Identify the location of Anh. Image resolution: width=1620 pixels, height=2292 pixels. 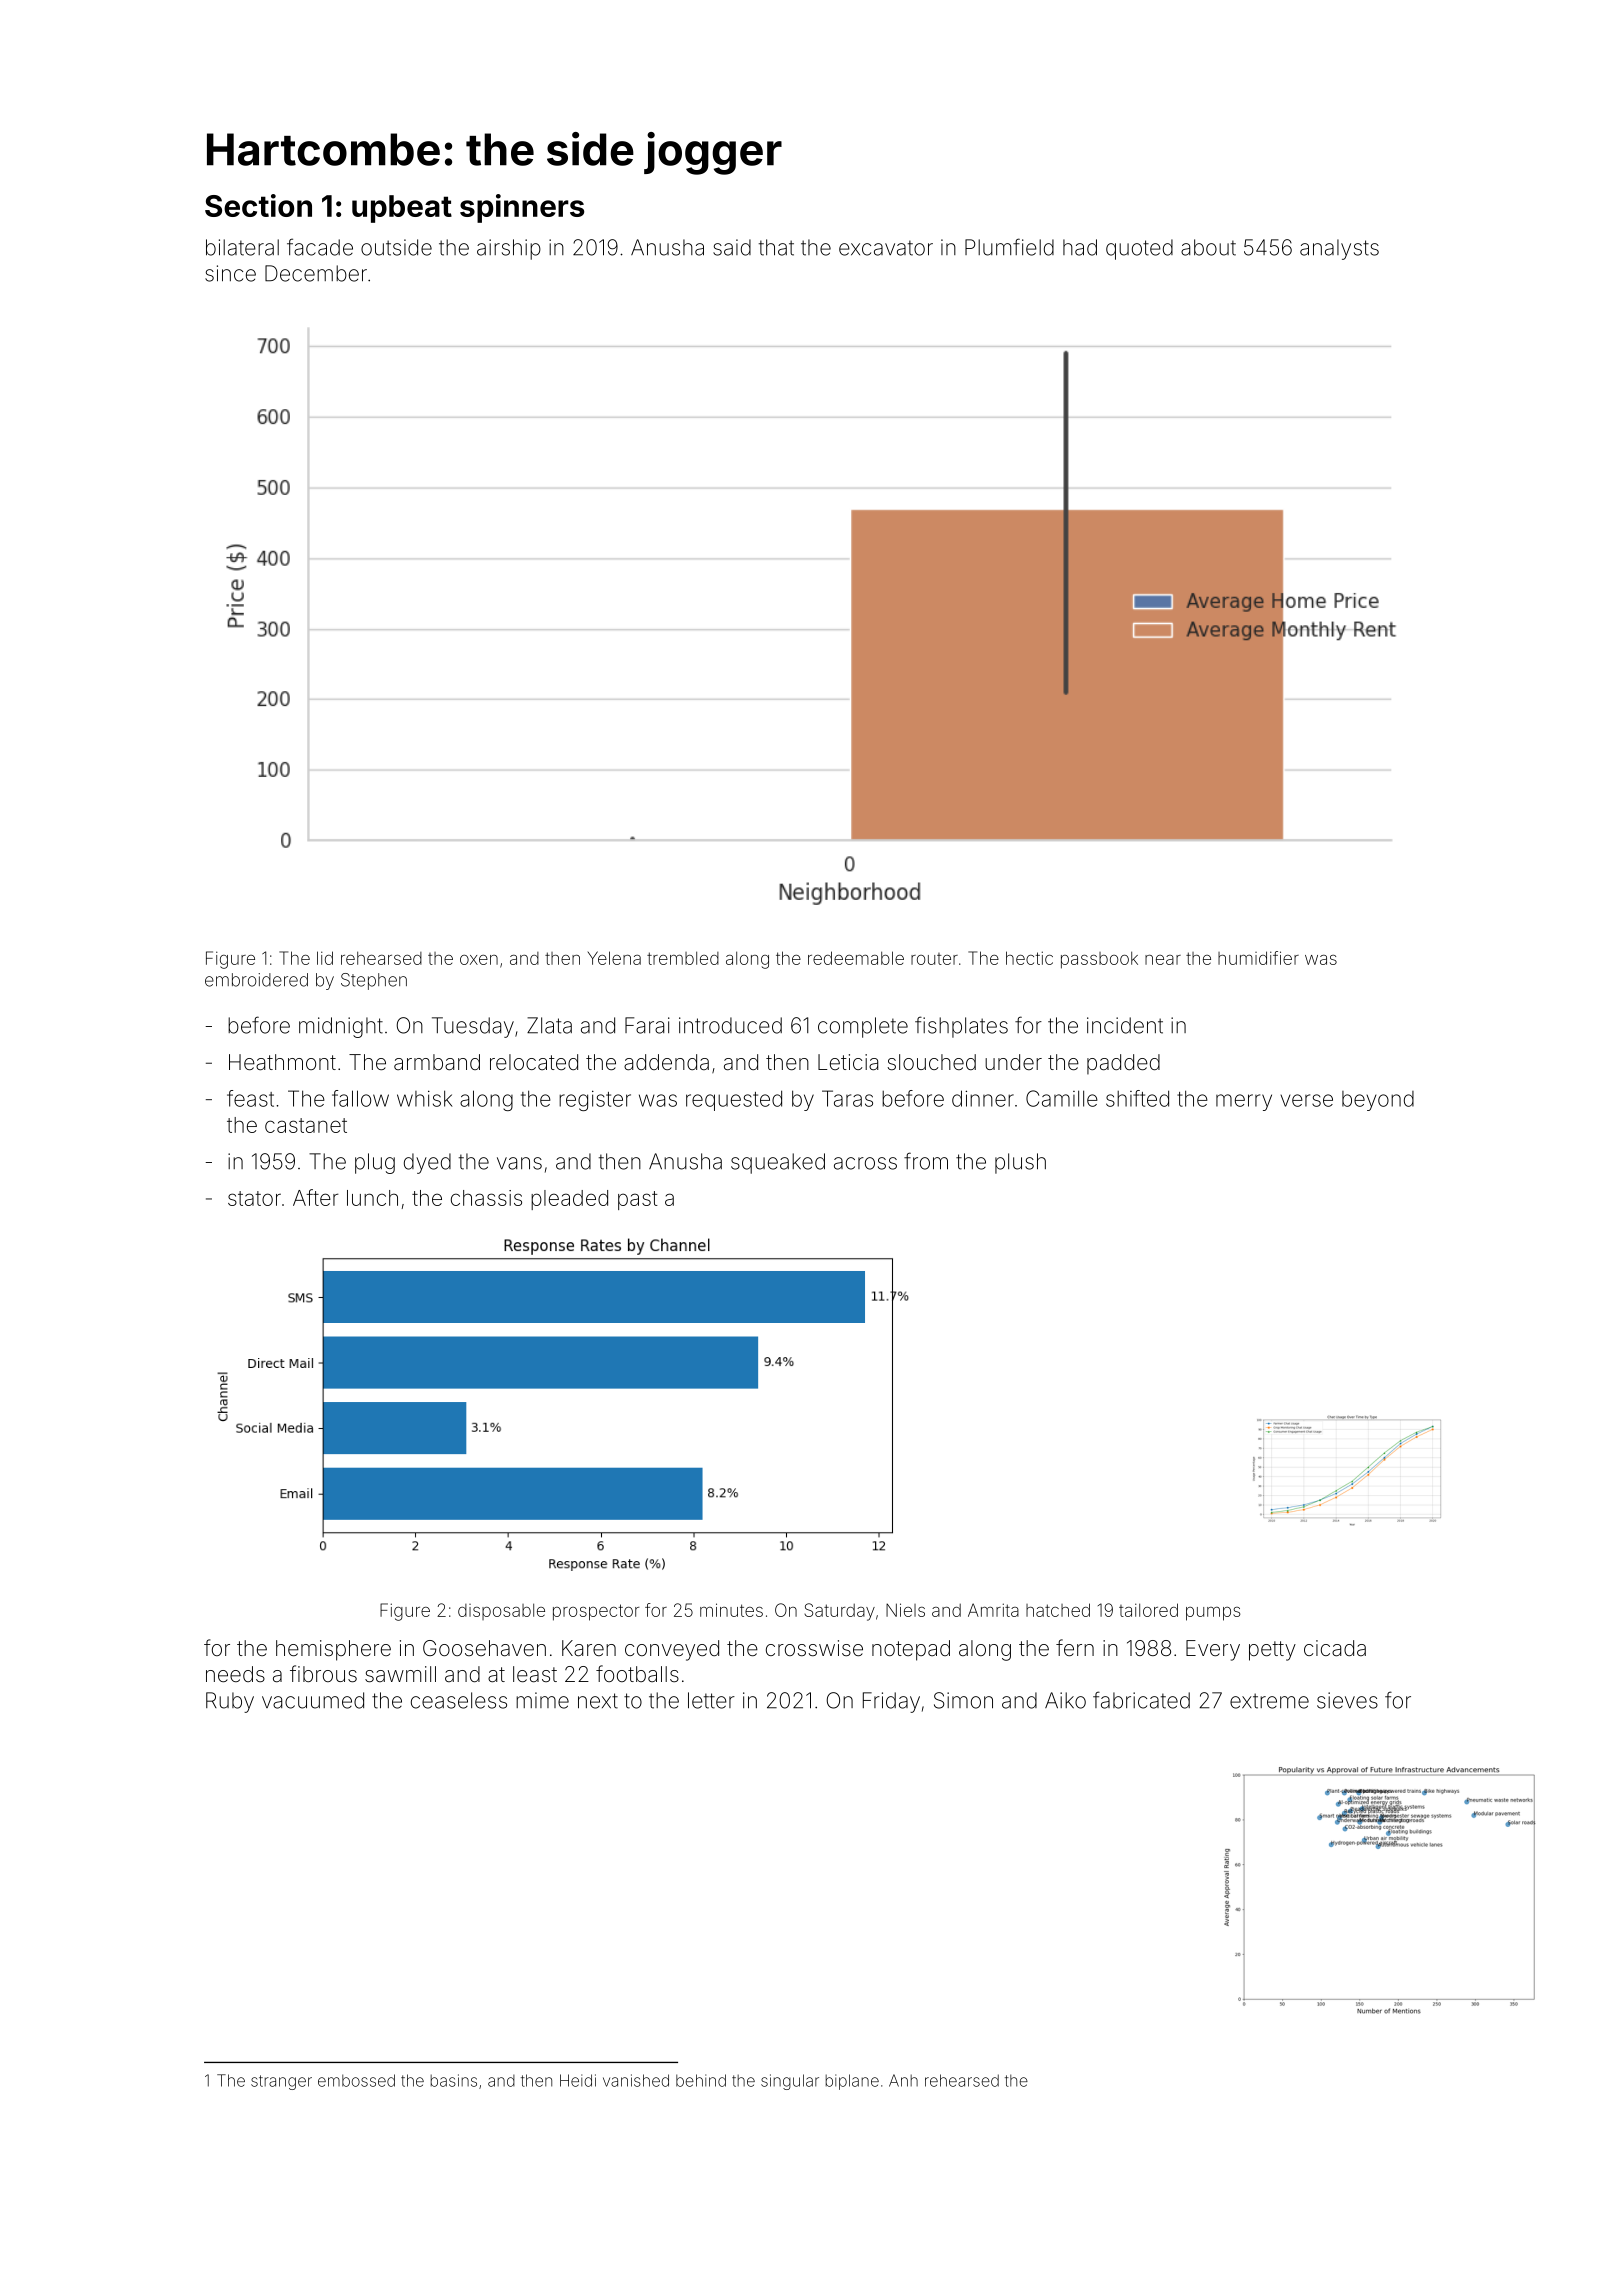
(903, 2080).
